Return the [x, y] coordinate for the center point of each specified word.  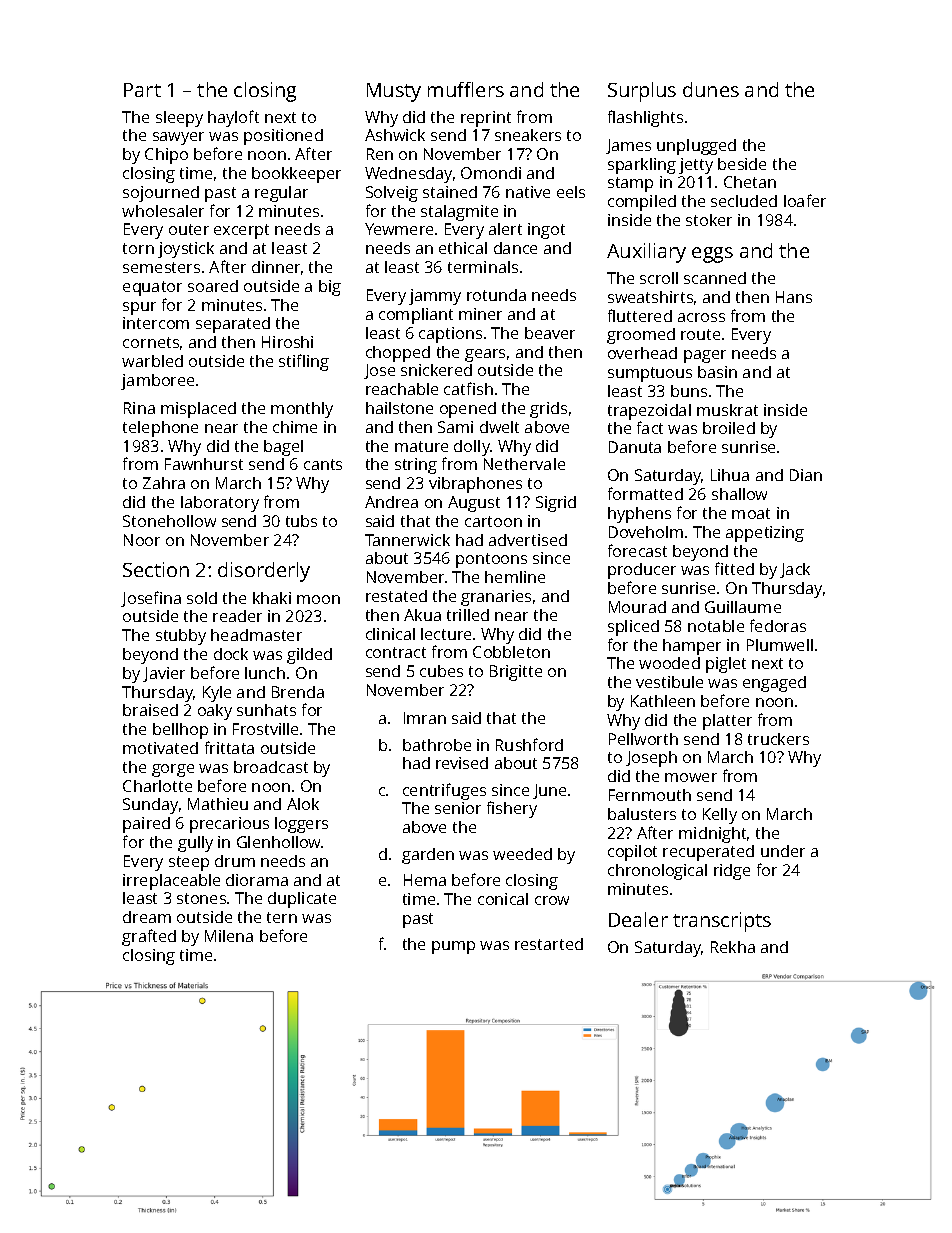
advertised [528, 540]
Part [142, 90]
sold [202, 598]
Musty [394, 92]
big [330, 288]
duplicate [302, 900]
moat [751, 513]
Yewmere [399, 229]
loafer [805, 200]
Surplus [642, 92]
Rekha [733, 947]
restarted [549, 944]
